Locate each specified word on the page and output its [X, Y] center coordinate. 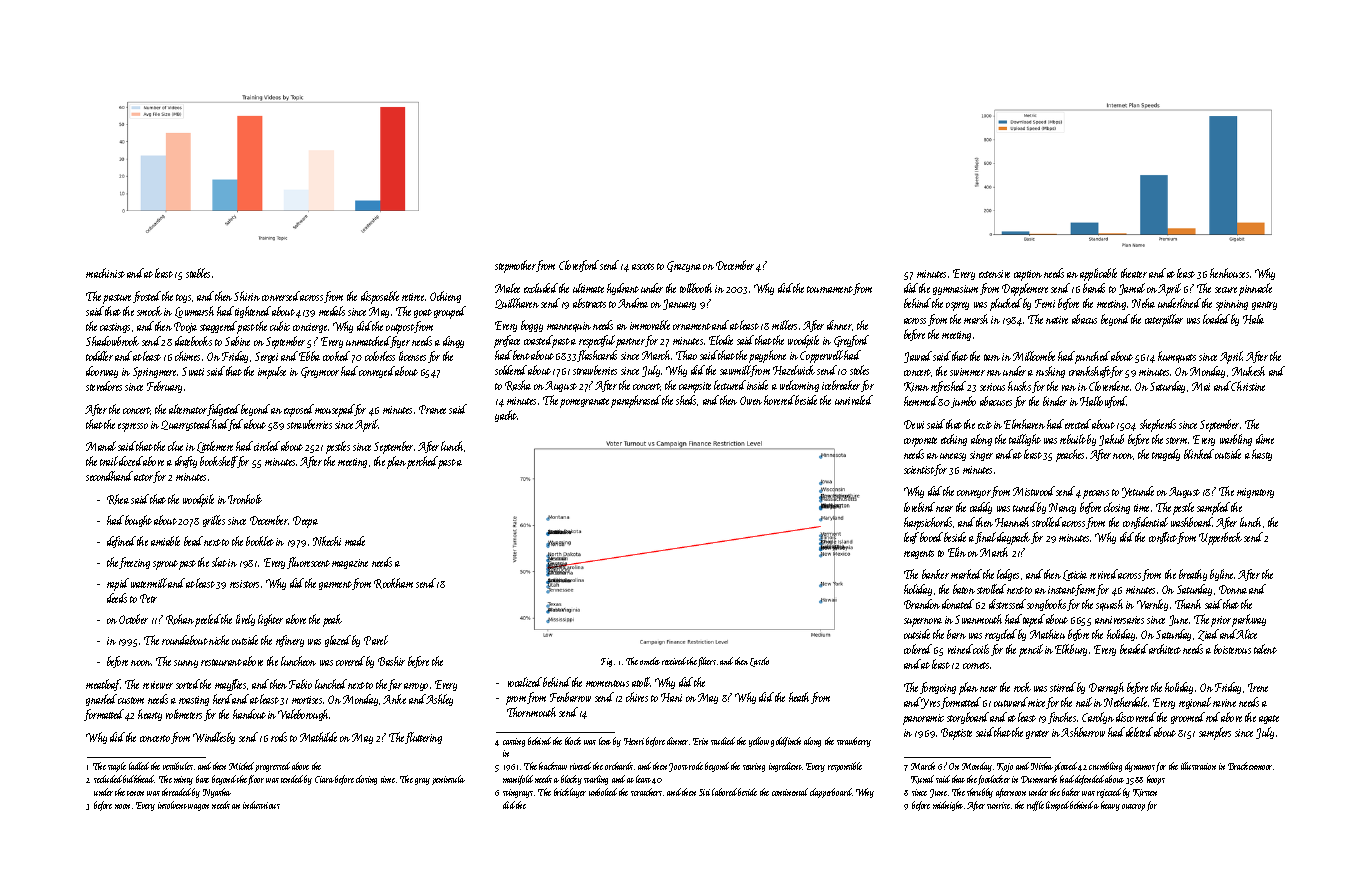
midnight [948, 806]
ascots [643, 266]
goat [423, 313]
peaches [1070, 455]
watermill [149, 583]
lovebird [919, 507]
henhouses [1229, 273]
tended [292, 779]
